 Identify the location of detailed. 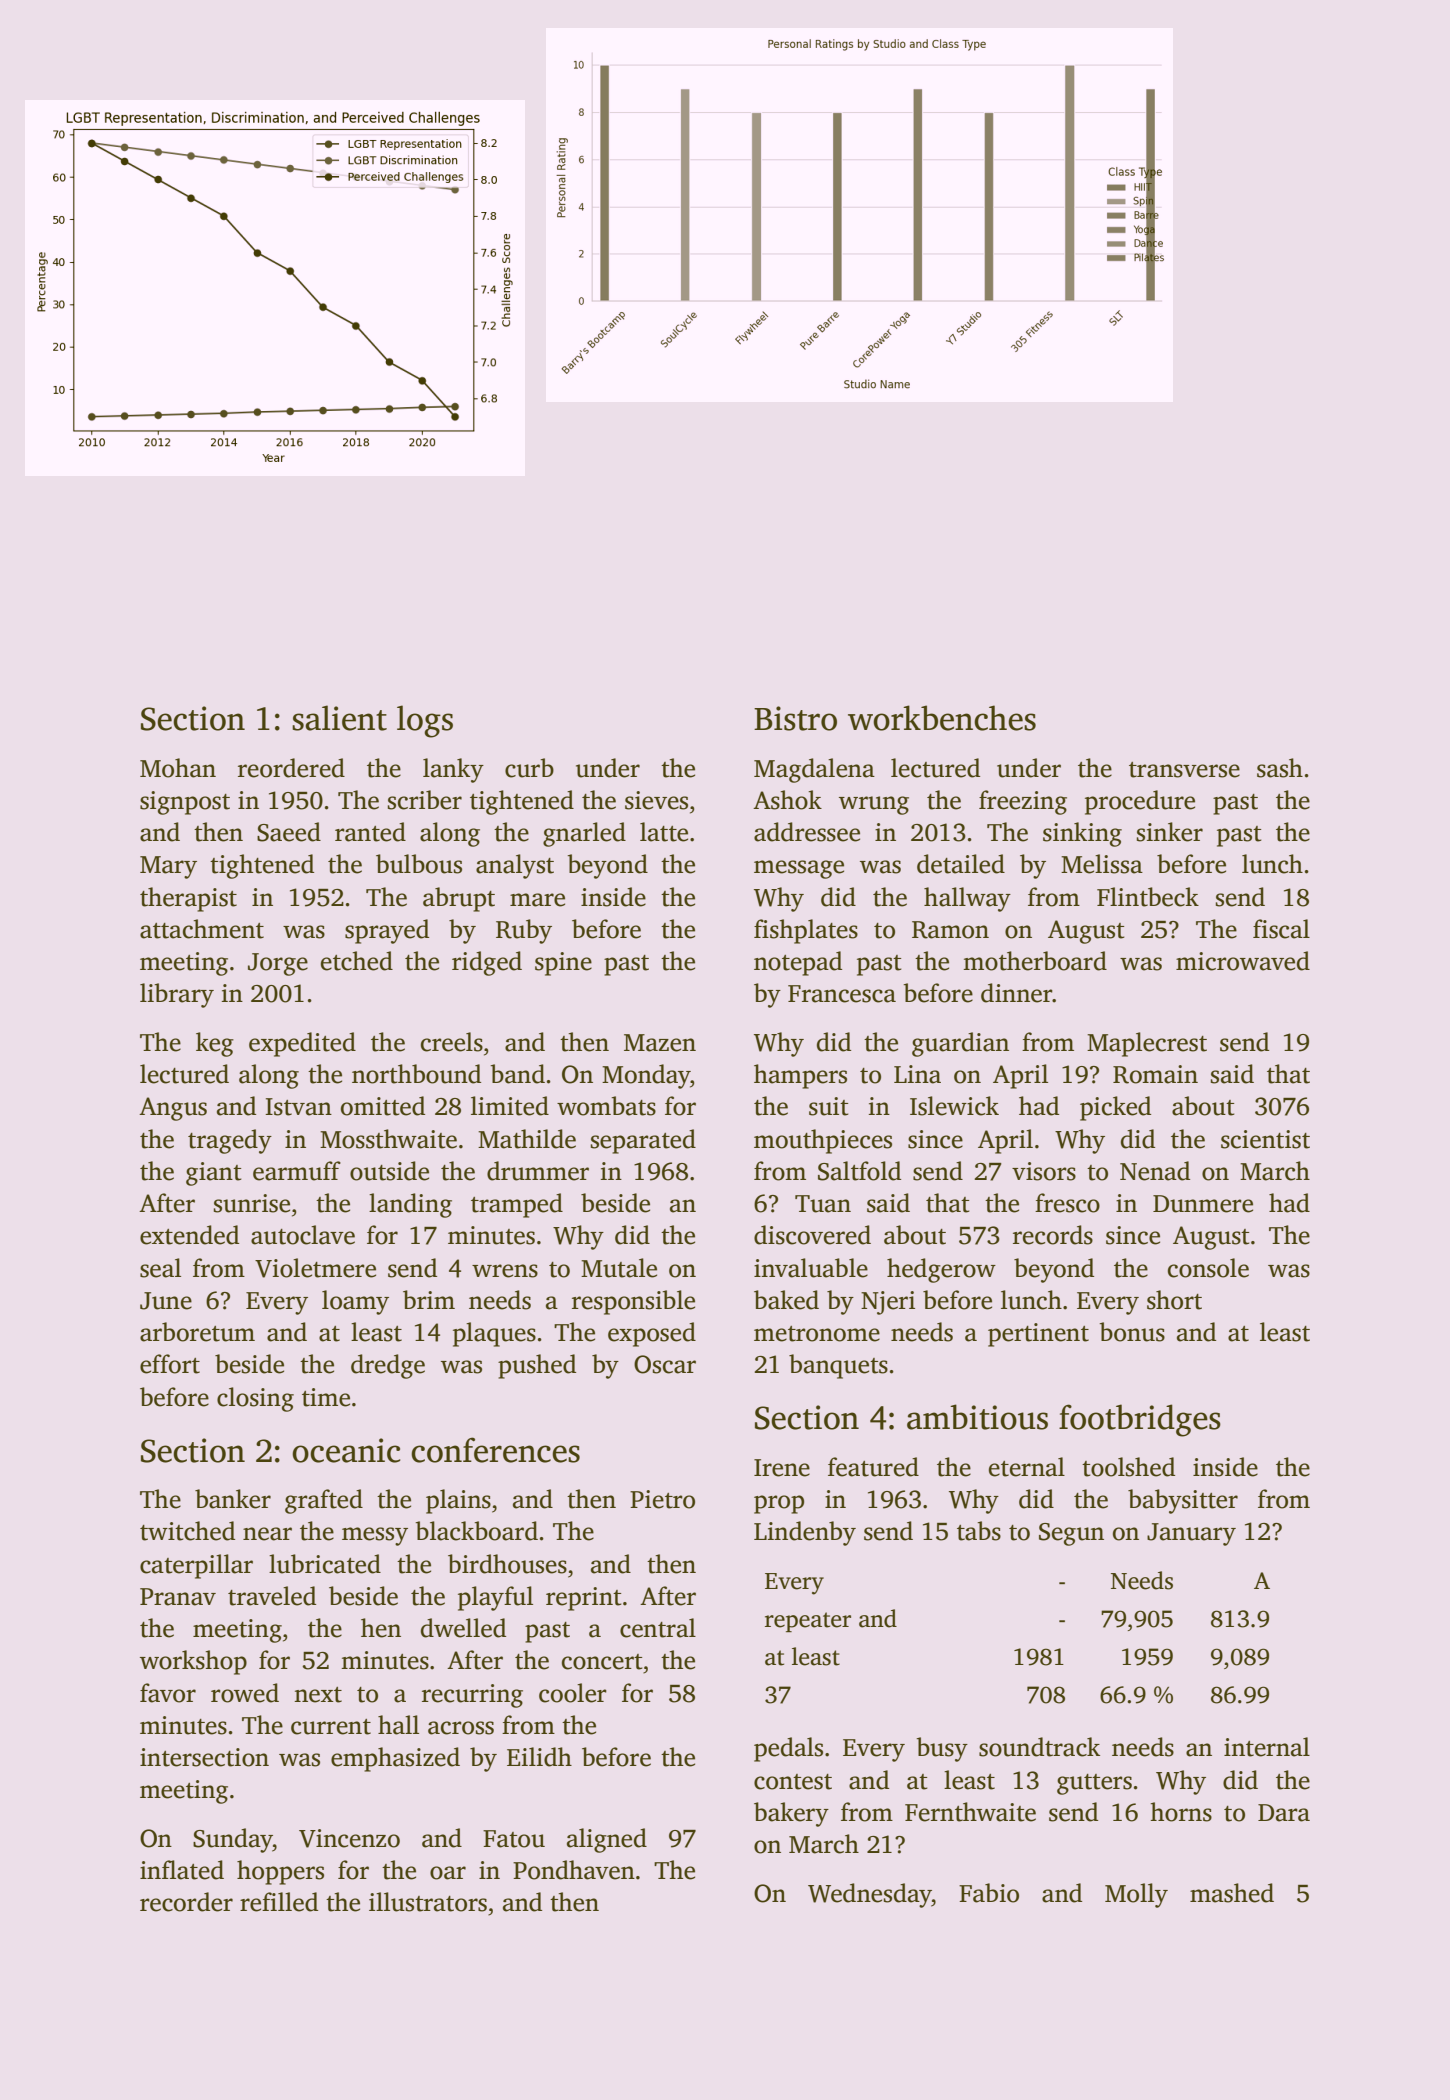
(961, 864).
